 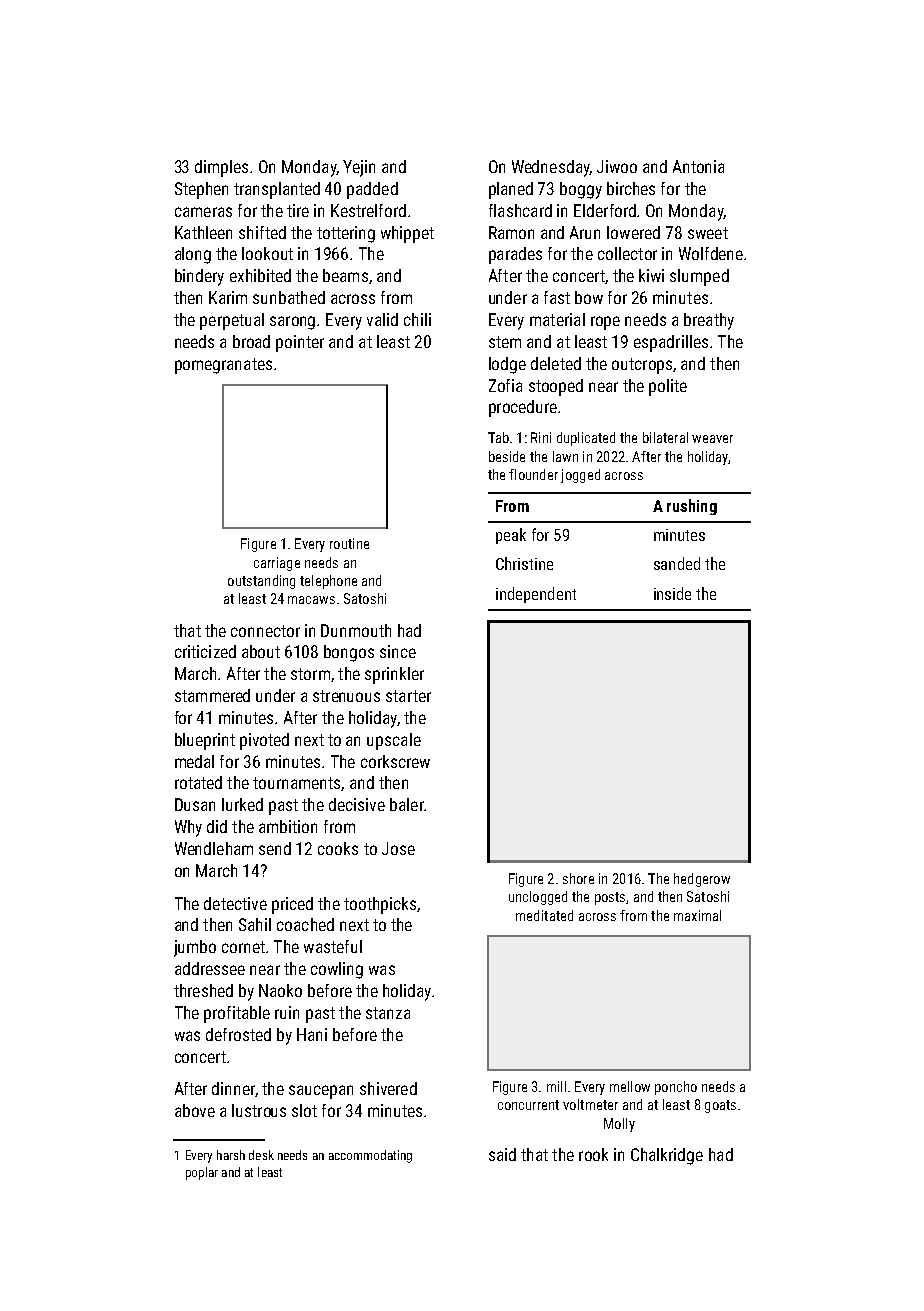 What do you see at coordinates (349, 543) in the screenshot?
I see `routine` at bounding box center [349, 543].
